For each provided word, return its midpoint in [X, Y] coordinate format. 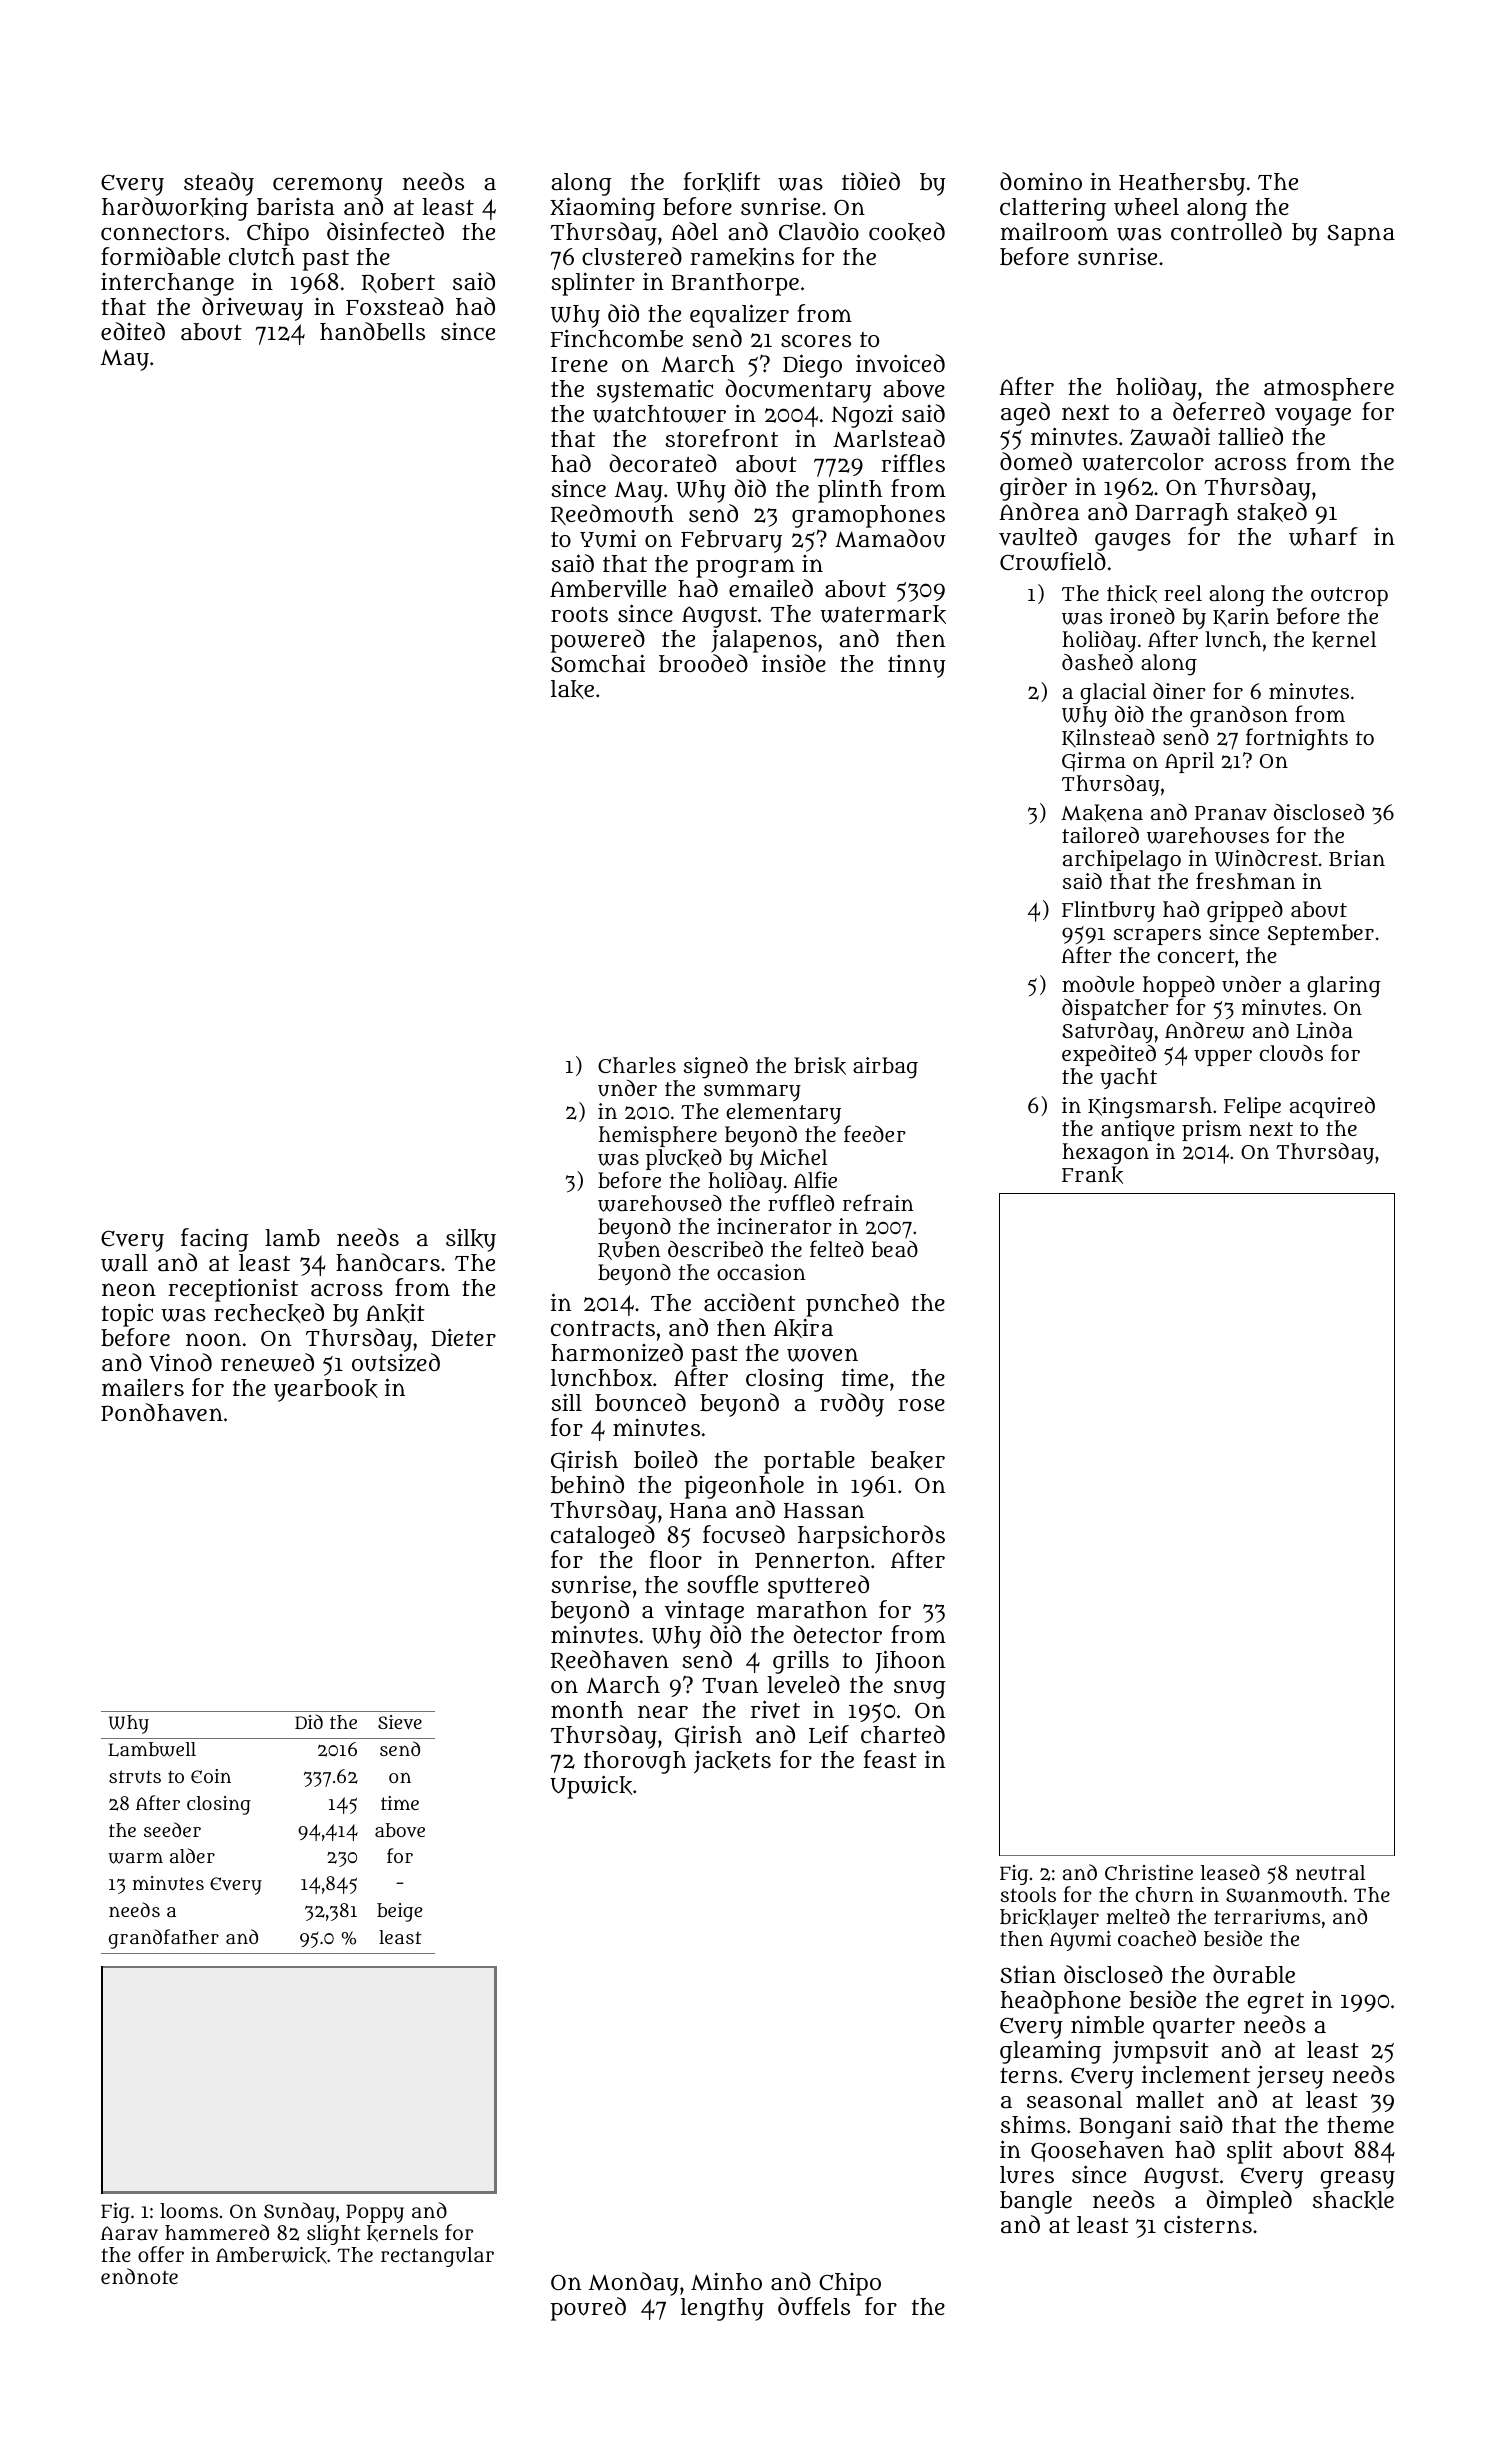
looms [189, 2210]
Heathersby [1182, 184]
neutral [1330, 1872]
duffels [814, 2306]
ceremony [328, 186]
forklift [722, 182]
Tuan [730, 1686]
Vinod [180, 1362]
